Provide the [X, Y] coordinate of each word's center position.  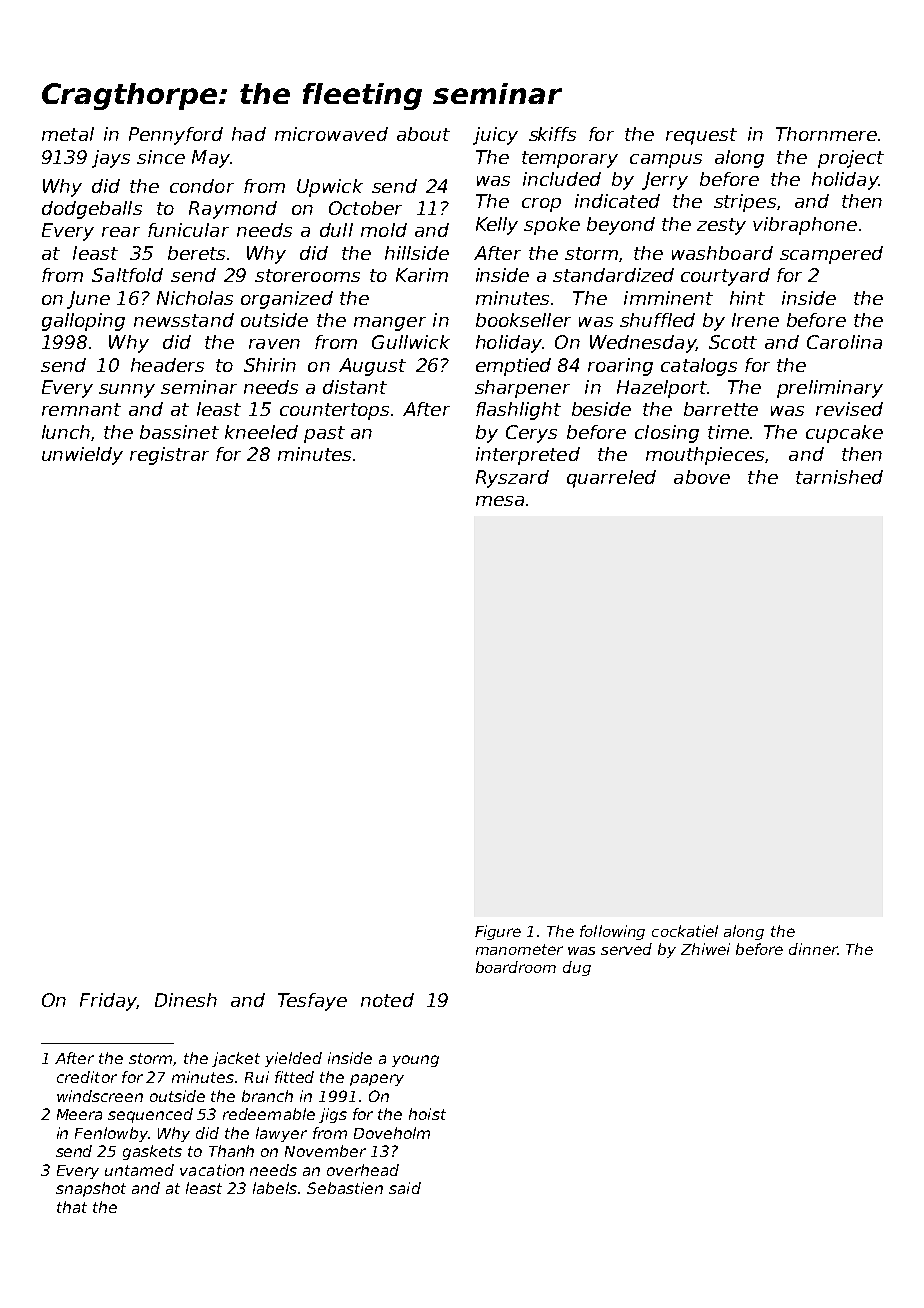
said [405, 1188]
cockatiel [685, 931]
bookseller [523, 320]
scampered [831, 255]
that [72, 1207]
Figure [498, 932]
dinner [813, 949]
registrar [169, 456]
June [88, 300]
